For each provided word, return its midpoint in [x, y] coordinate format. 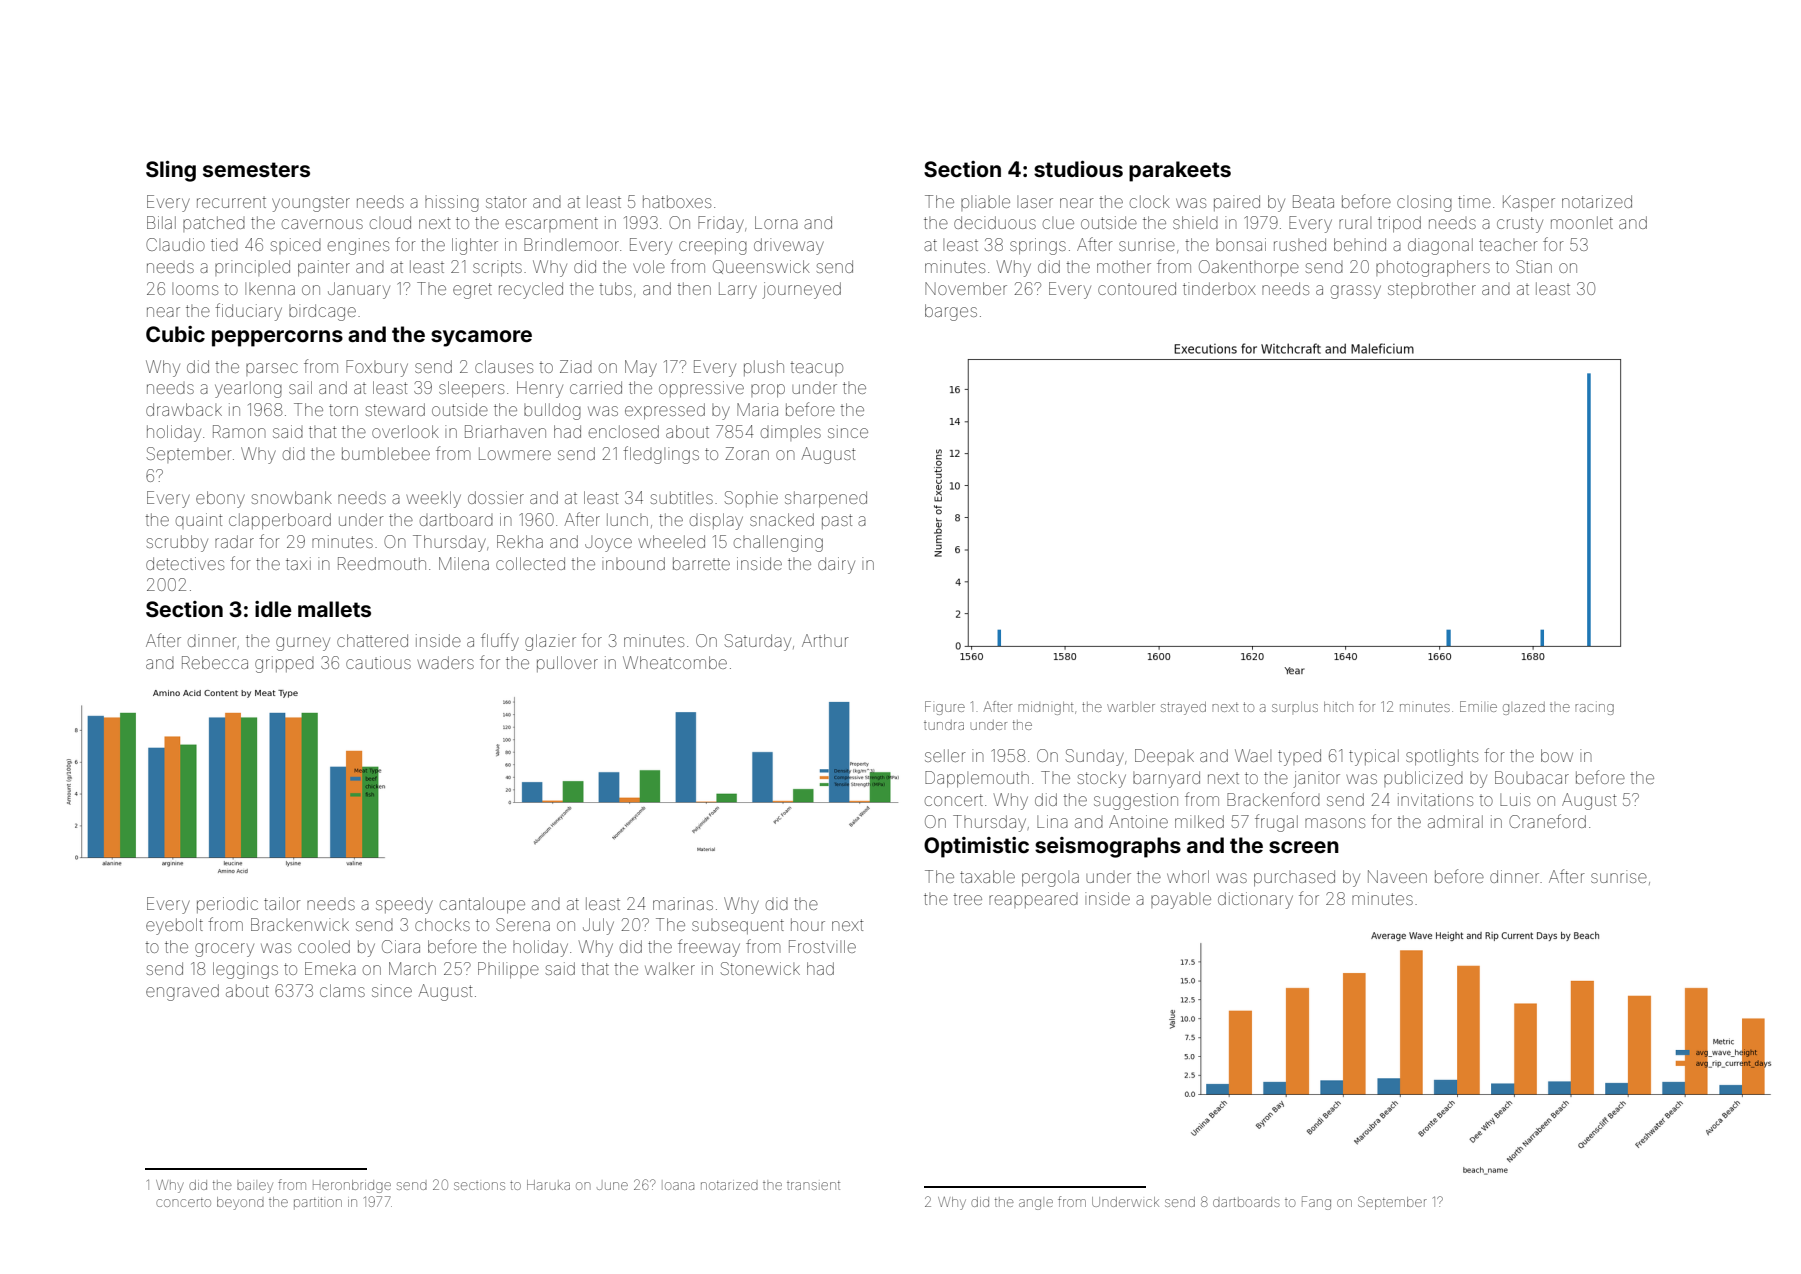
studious [1078, 169]
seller [945, 755]
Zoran [747, 453]
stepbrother [1432, 290]
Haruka [548, 1185]
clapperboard [280, 521]
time [1474, 201]
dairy [836, 565]
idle [273, 609]
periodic [227, 905]
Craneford [1547, 821]
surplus [1295, 707]
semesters [256, 169]
